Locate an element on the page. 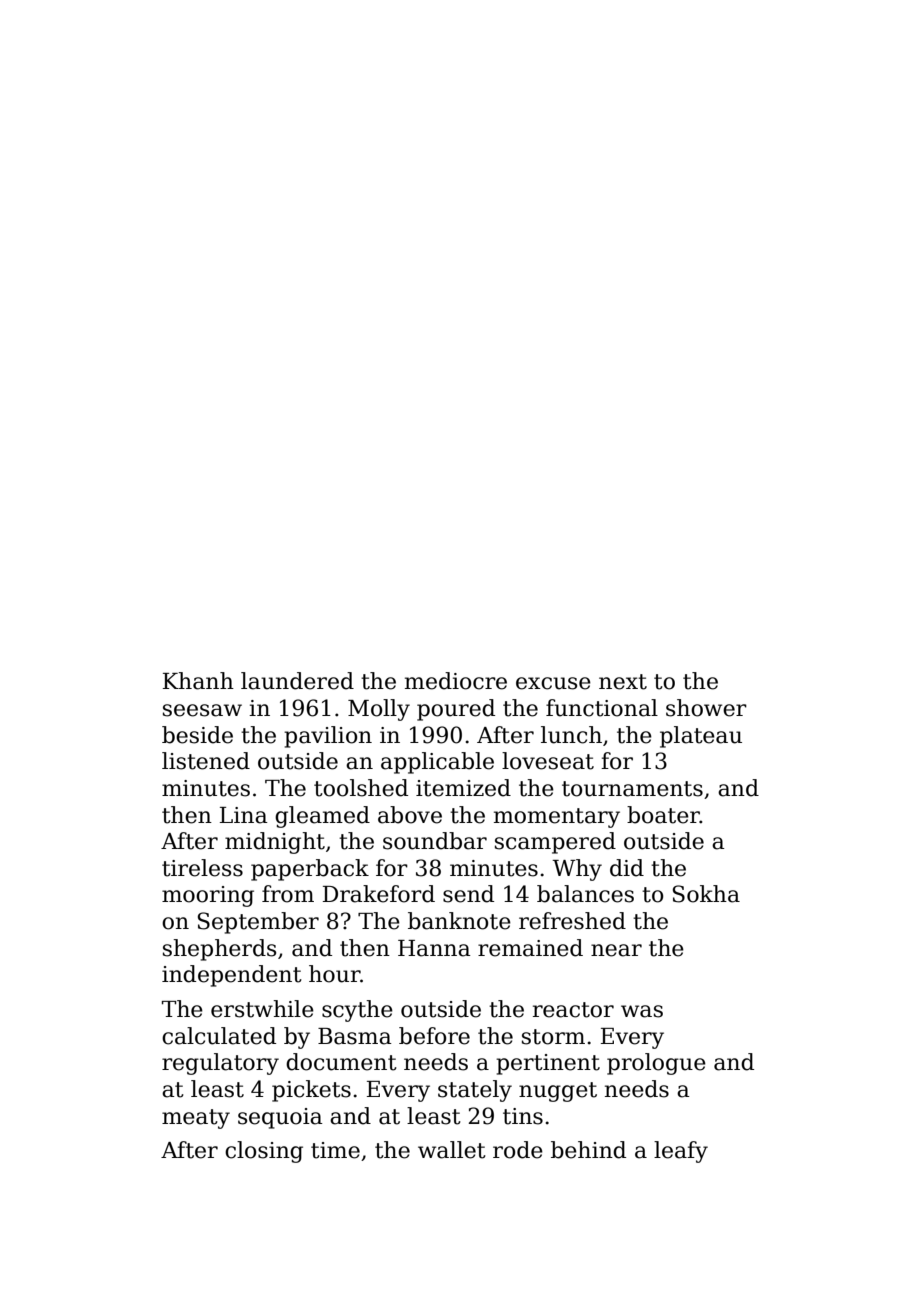  tournaments is located at coordinates (632, 789).
